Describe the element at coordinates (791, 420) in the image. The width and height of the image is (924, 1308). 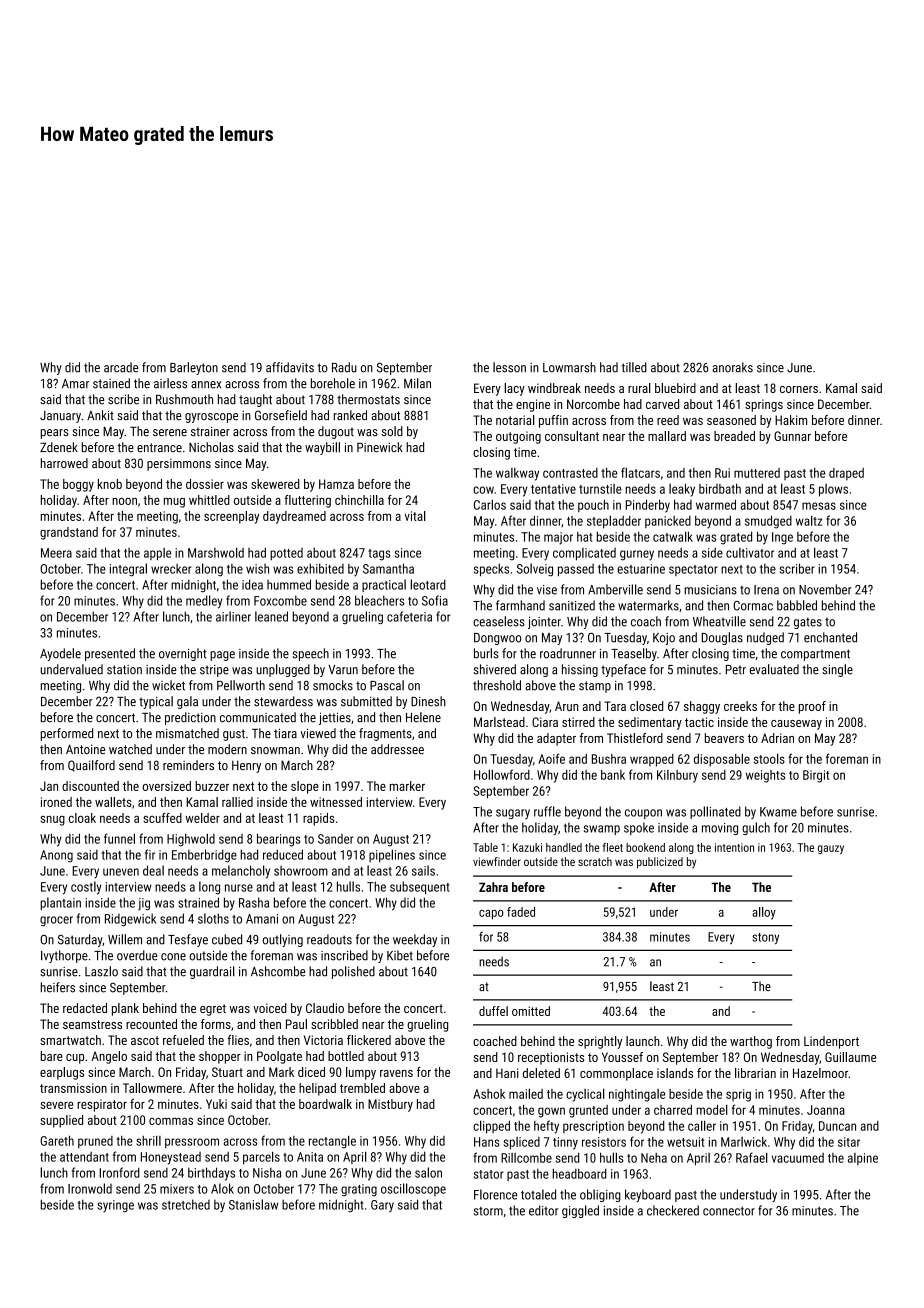
I see `Hakim` at that location.
